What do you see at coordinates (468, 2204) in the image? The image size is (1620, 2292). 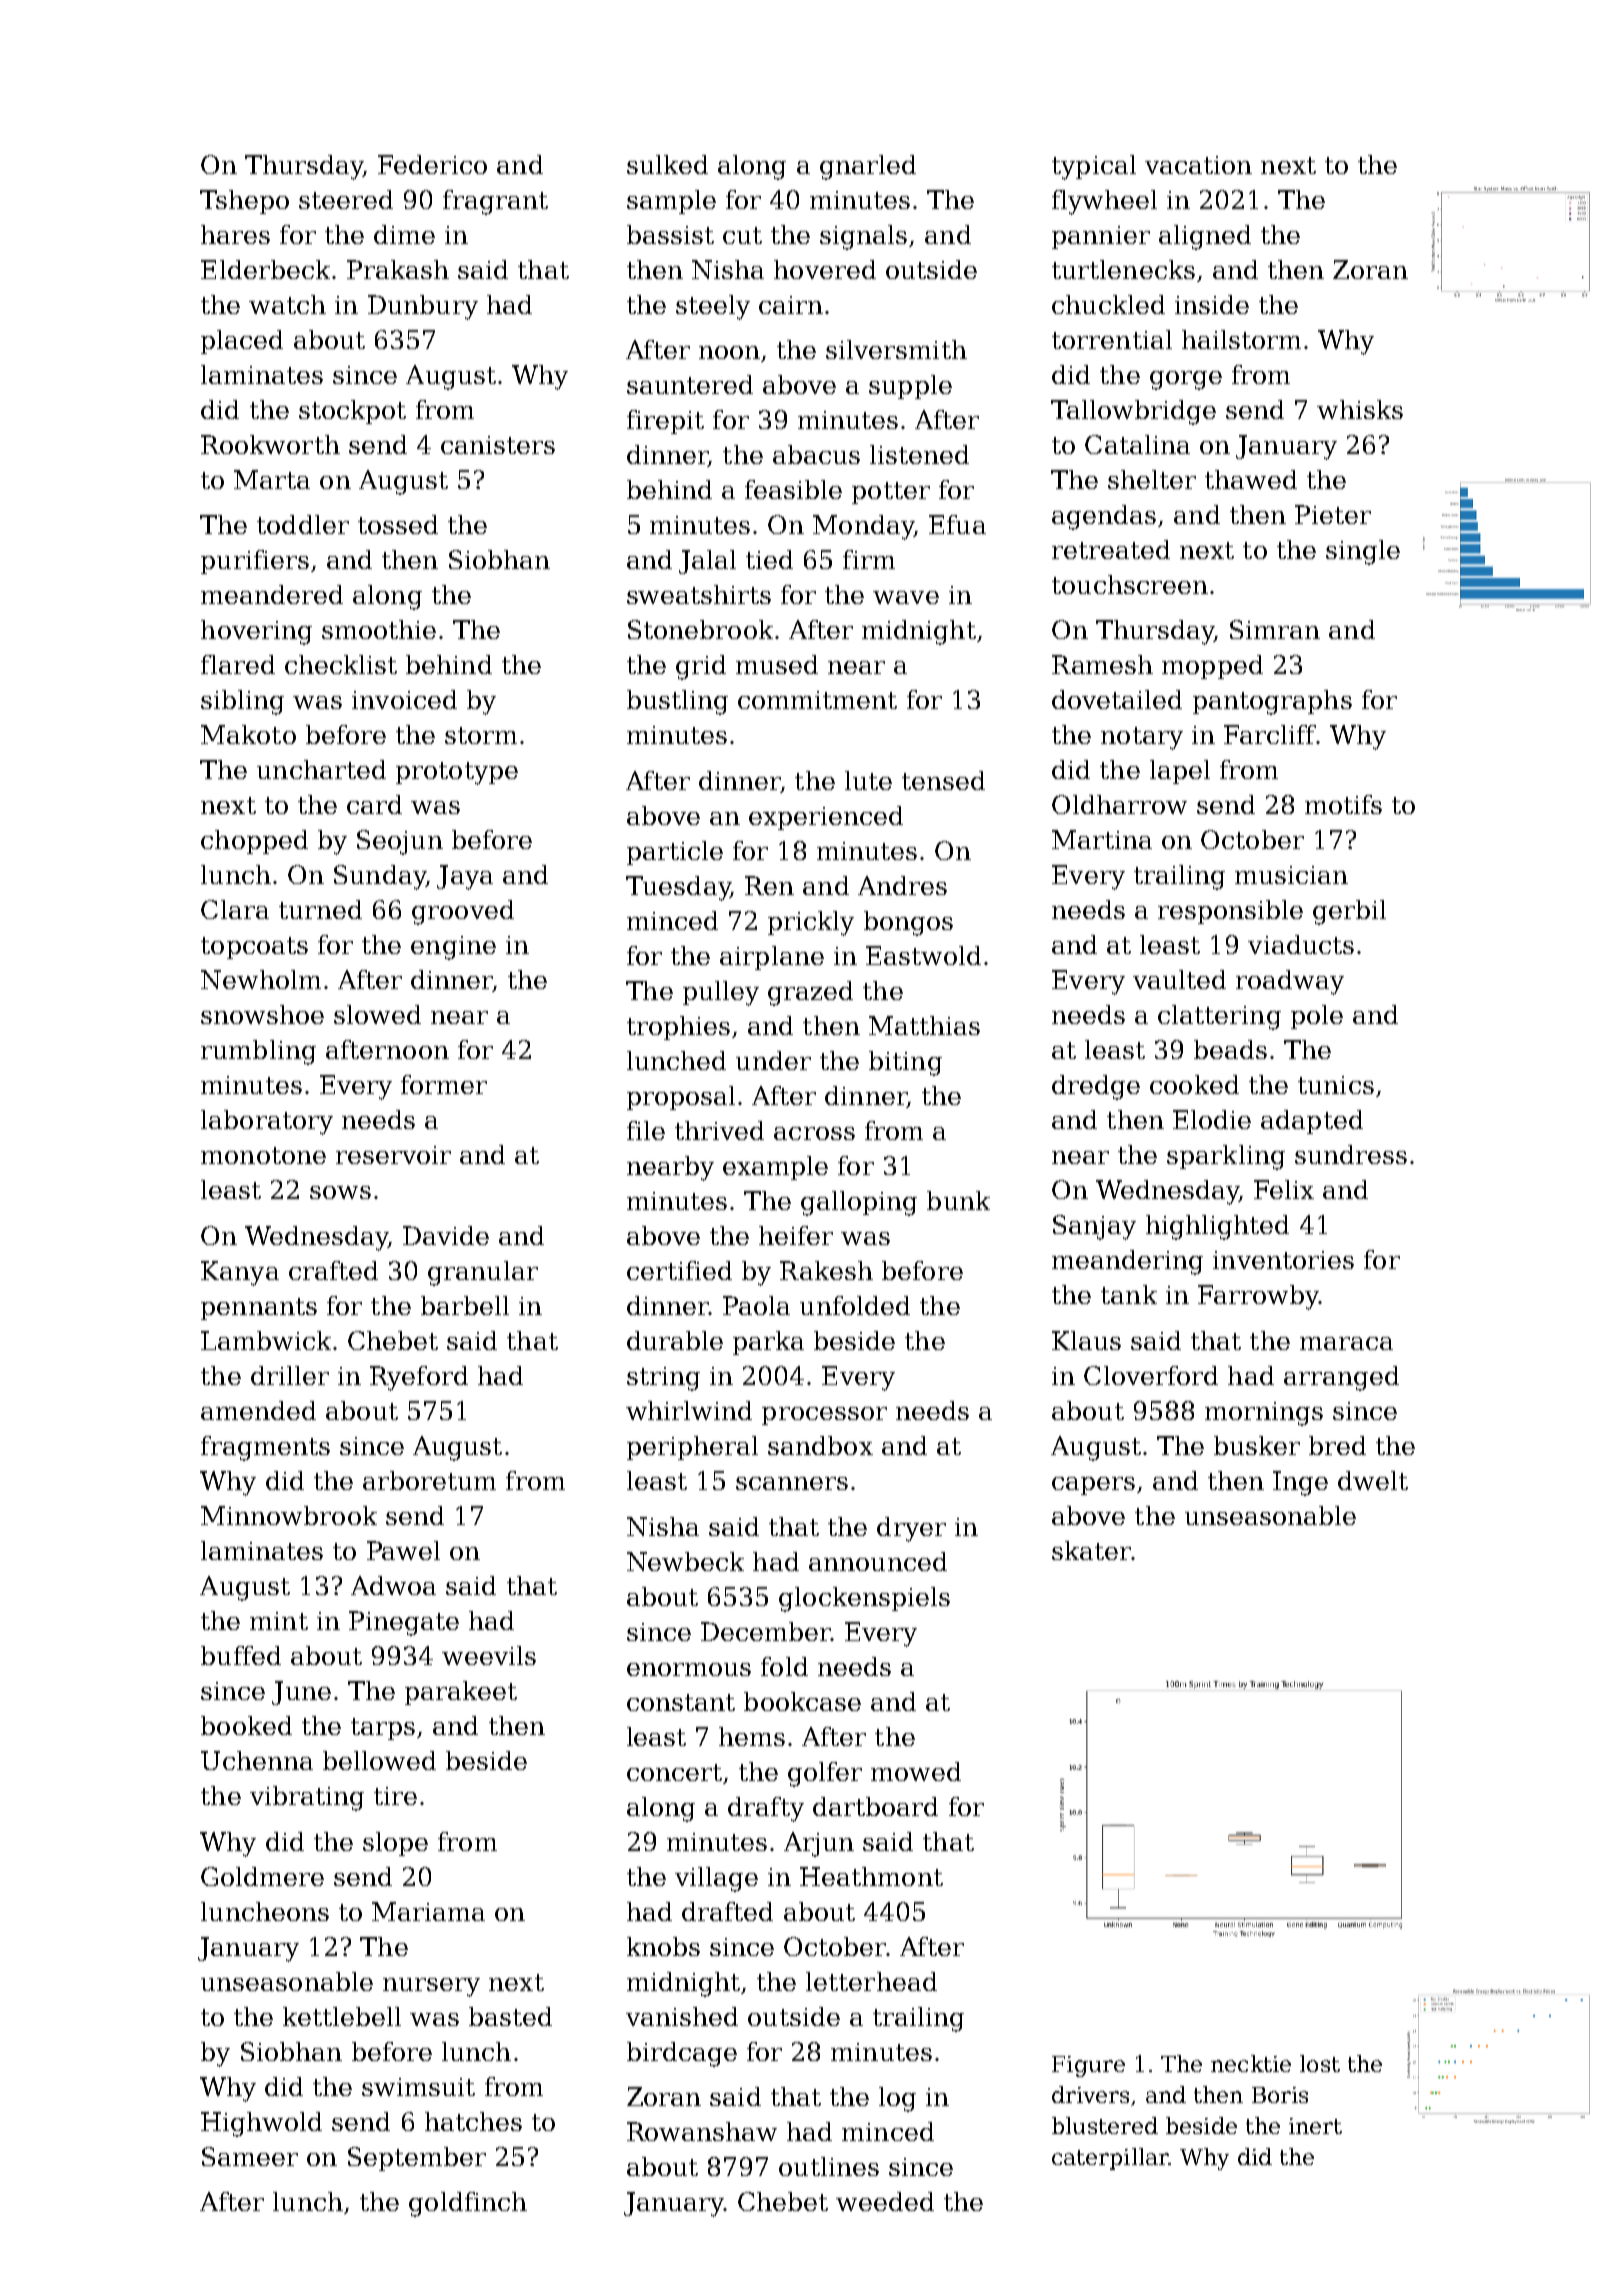 I see `goldfinch` at bounding box center [468, 2204].
